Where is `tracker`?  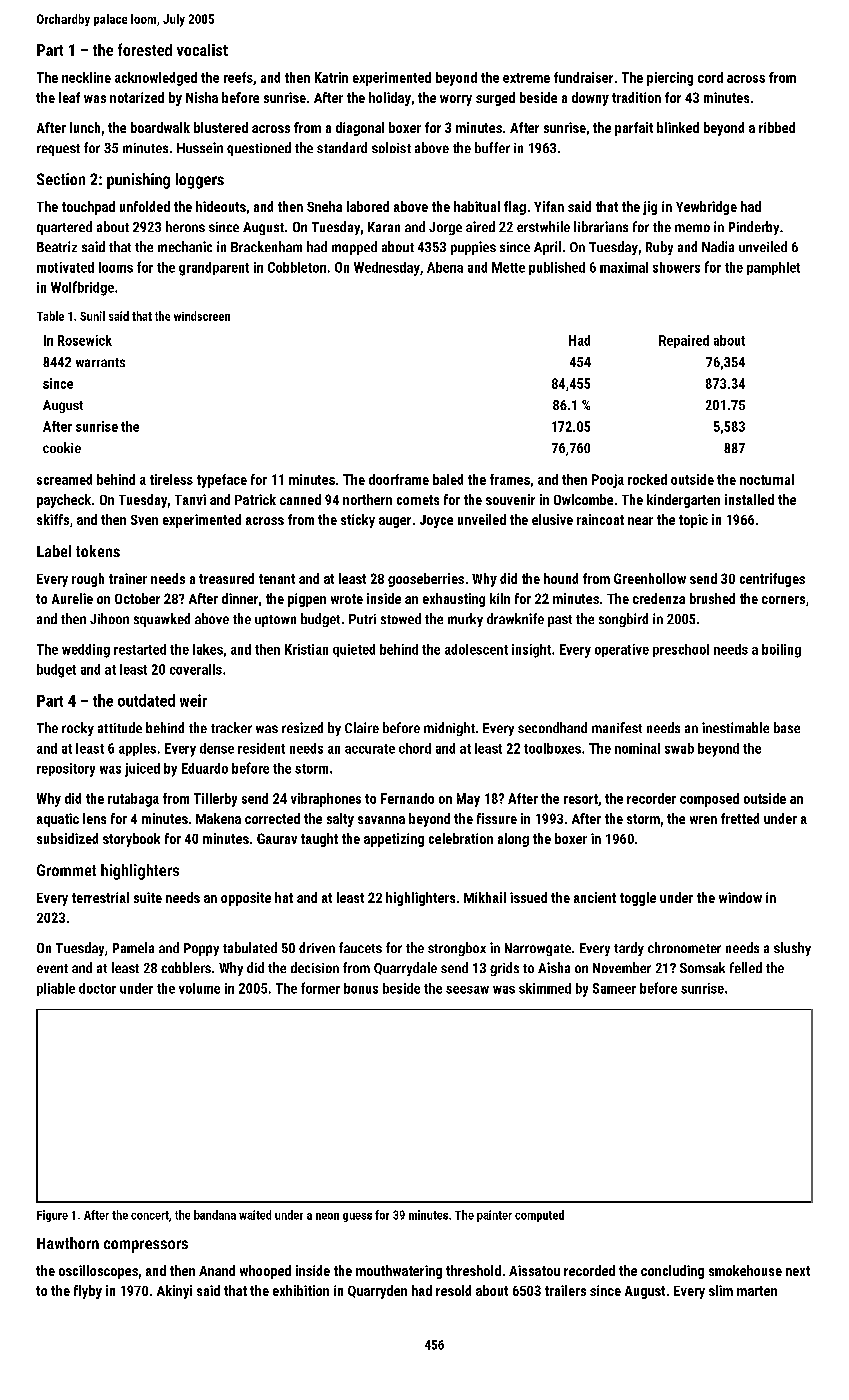
tracker is located at coordinates (231, 727).
